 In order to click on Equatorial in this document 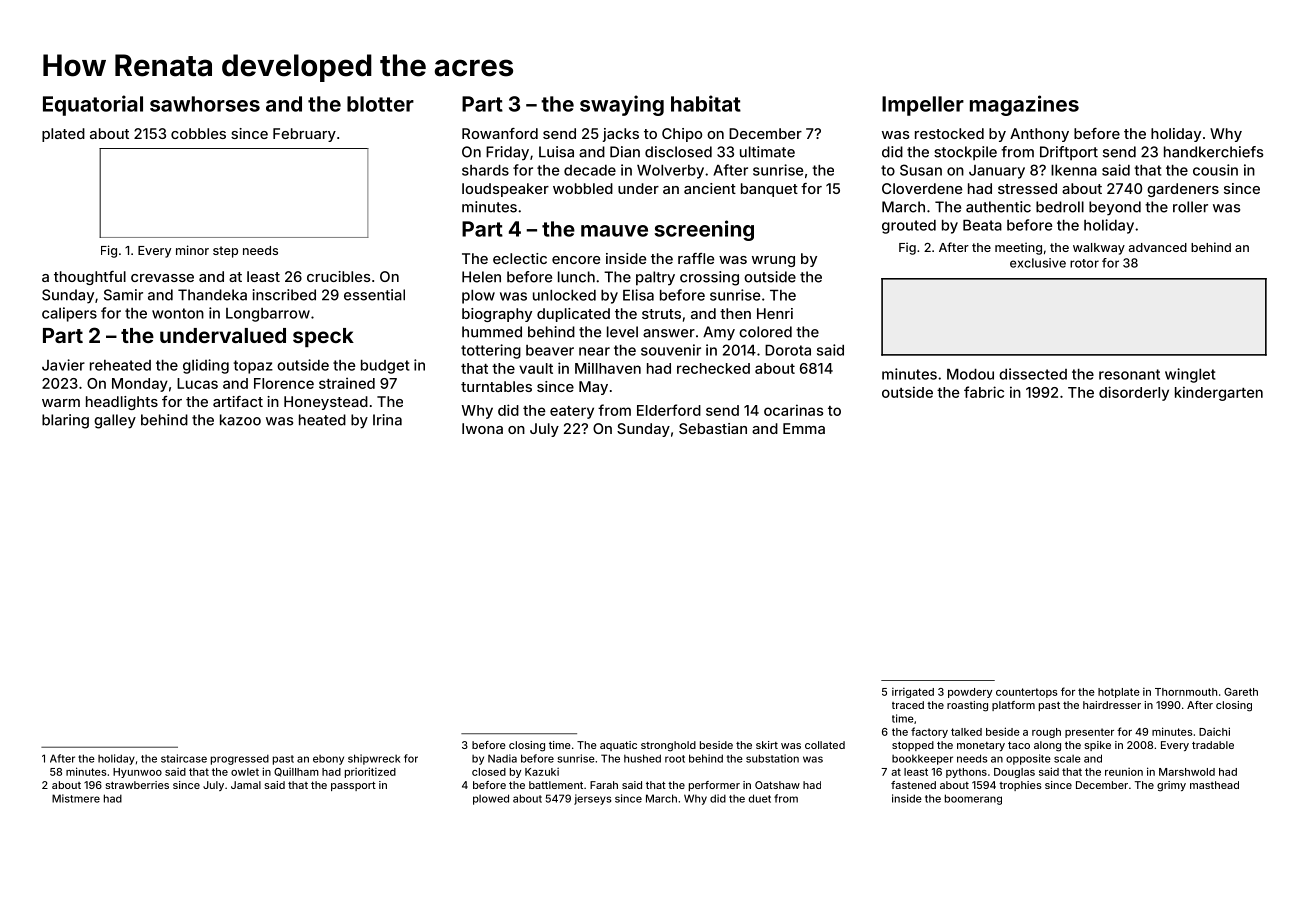, I will do `click(93, 105)`.
